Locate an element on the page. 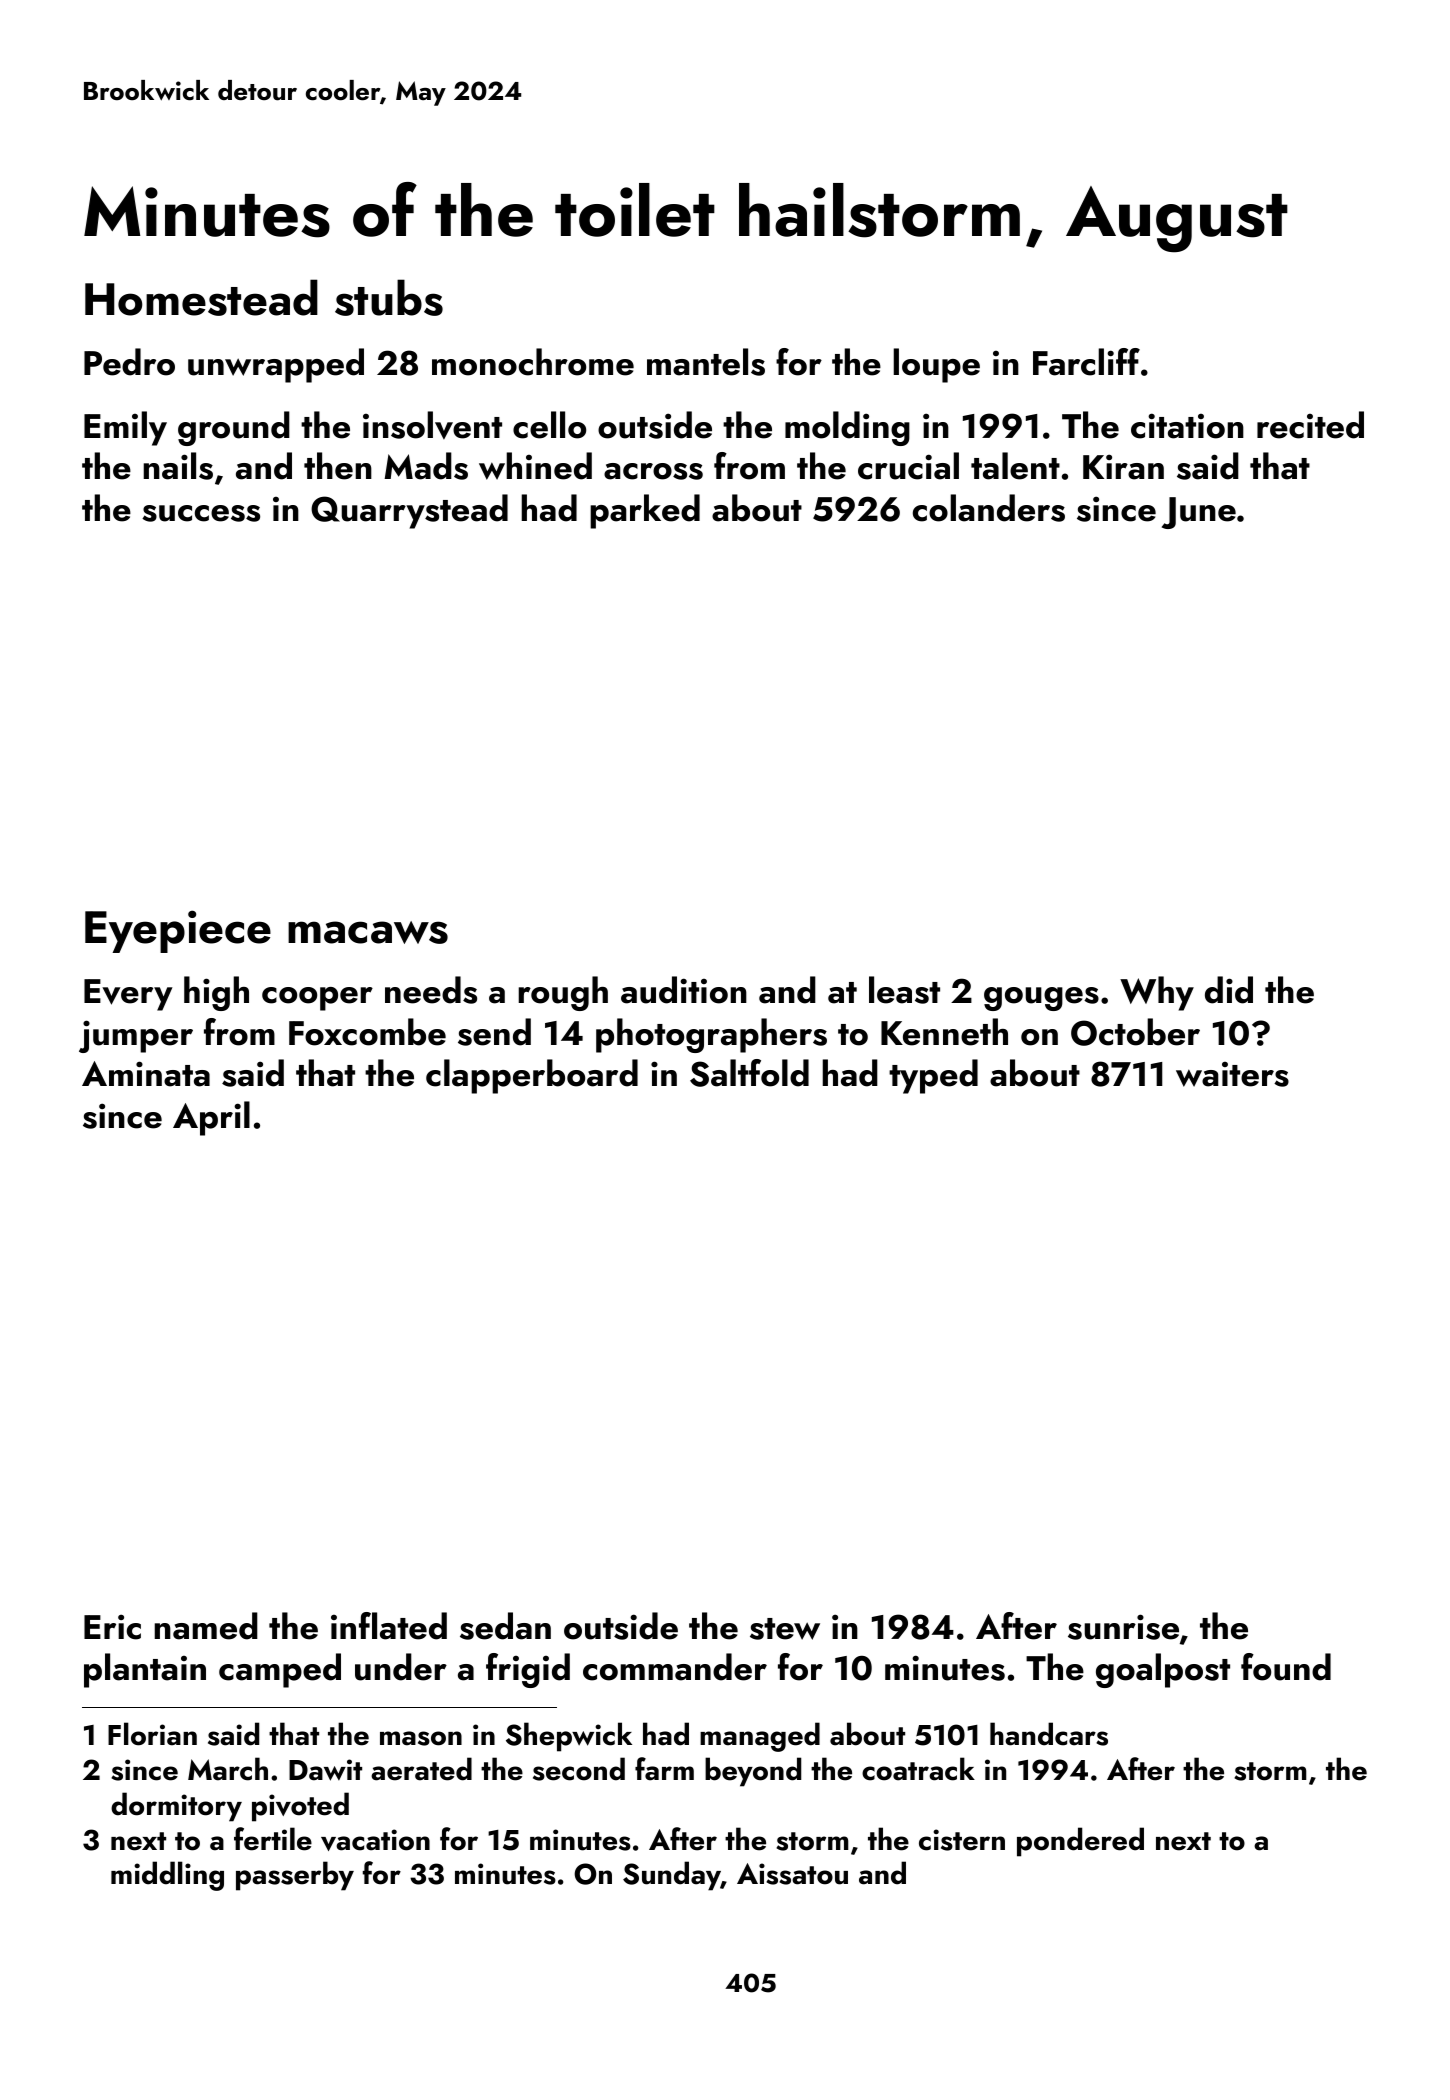 The width and height of the image is (1450, 2100). inflated is located at coordinates (389, 1626).
